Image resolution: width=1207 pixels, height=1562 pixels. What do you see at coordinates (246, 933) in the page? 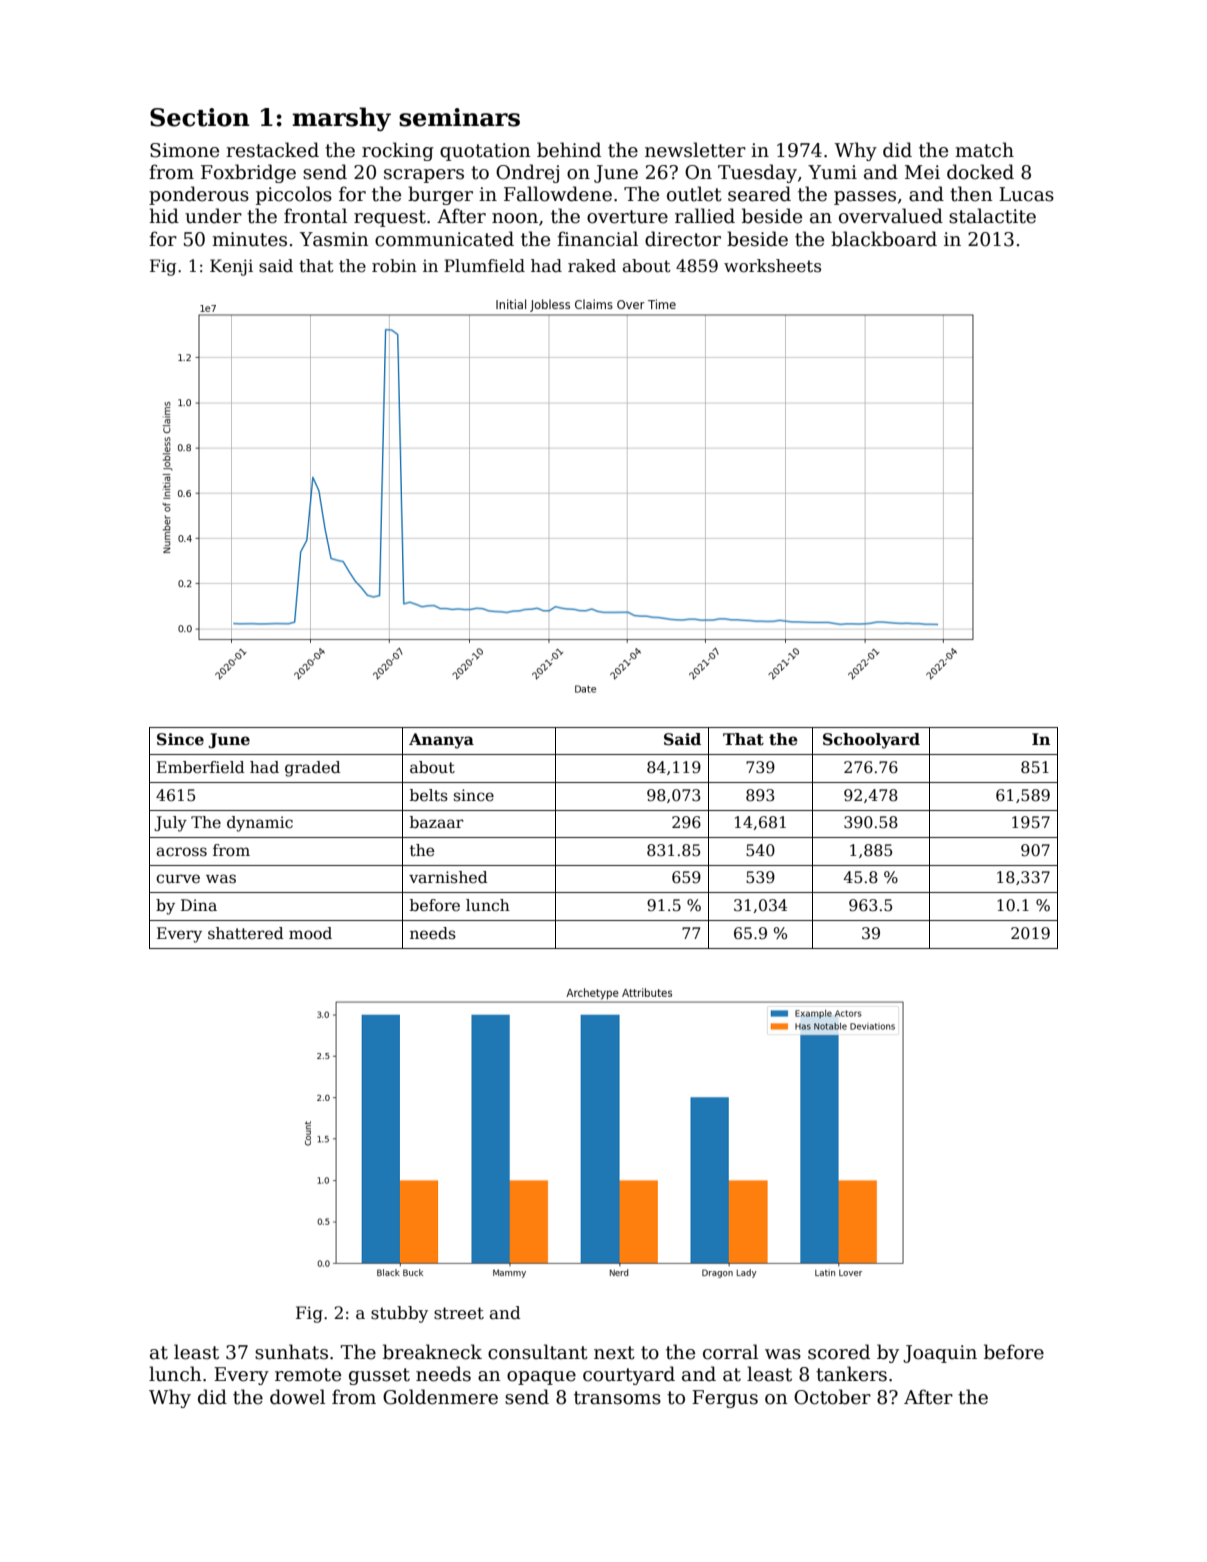
I see `shattered` at bounding box center [246, 933].
